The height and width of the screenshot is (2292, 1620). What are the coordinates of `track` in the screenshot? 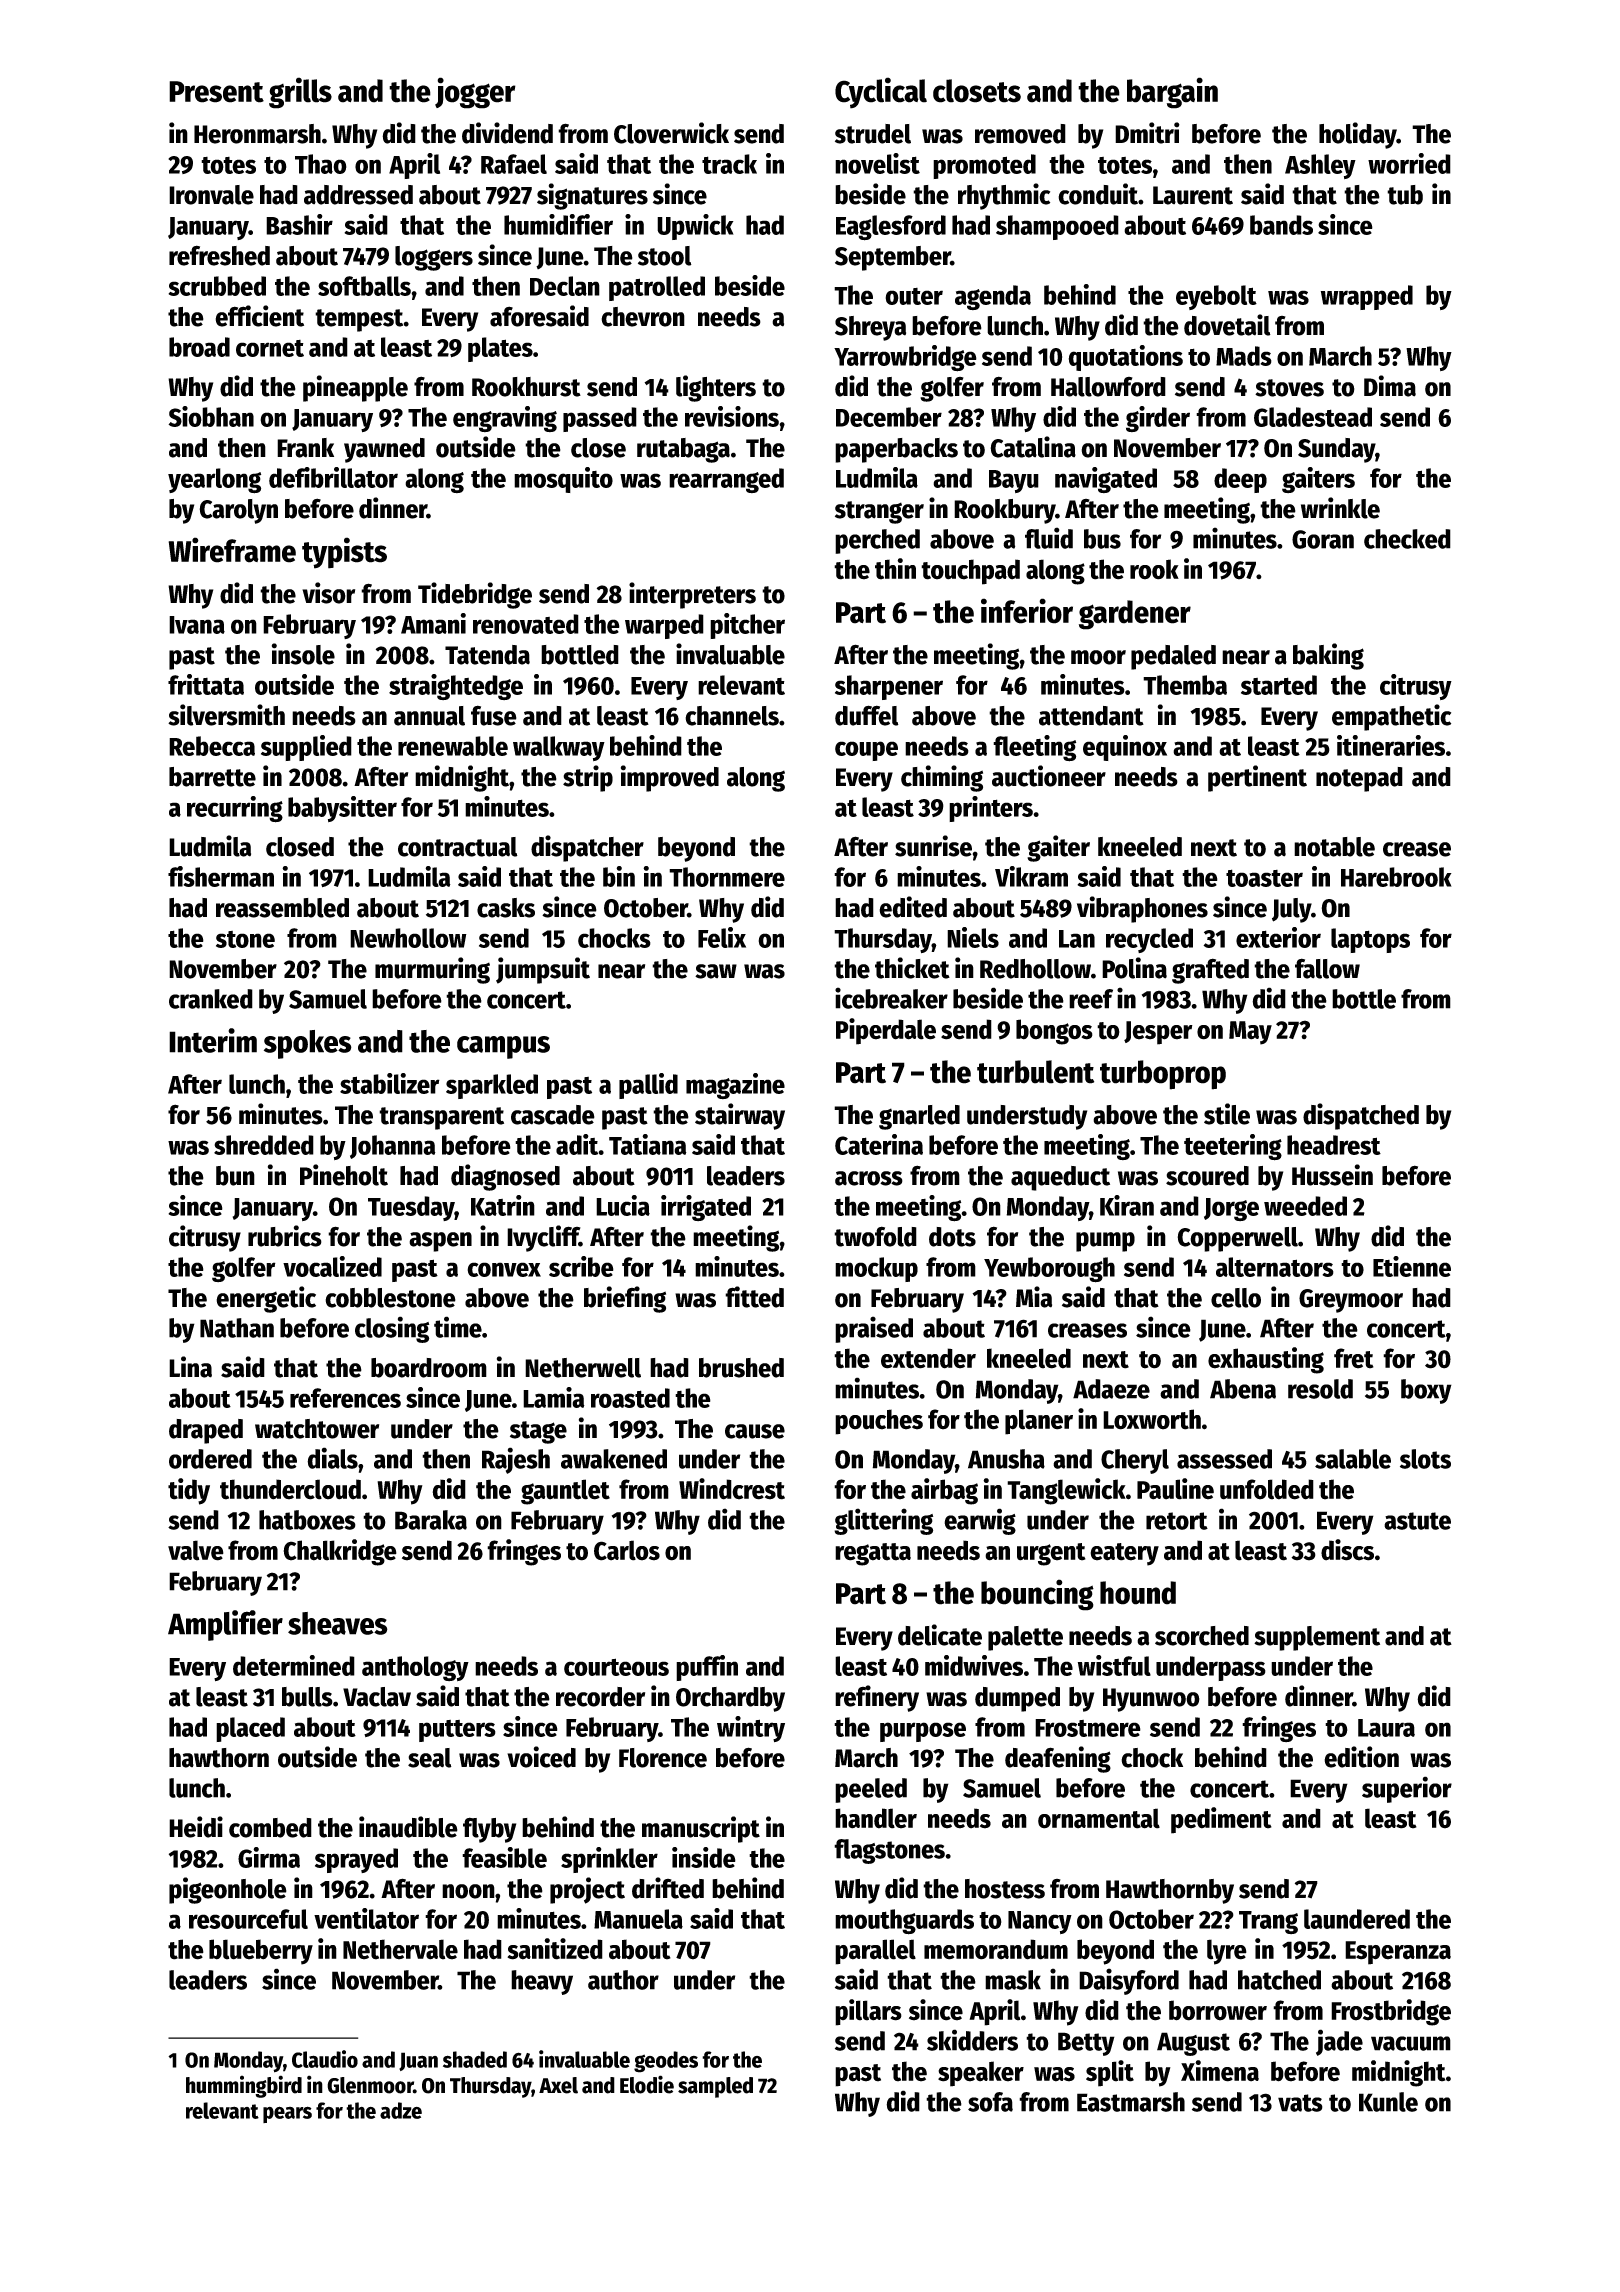 It's located at (729, 164).
